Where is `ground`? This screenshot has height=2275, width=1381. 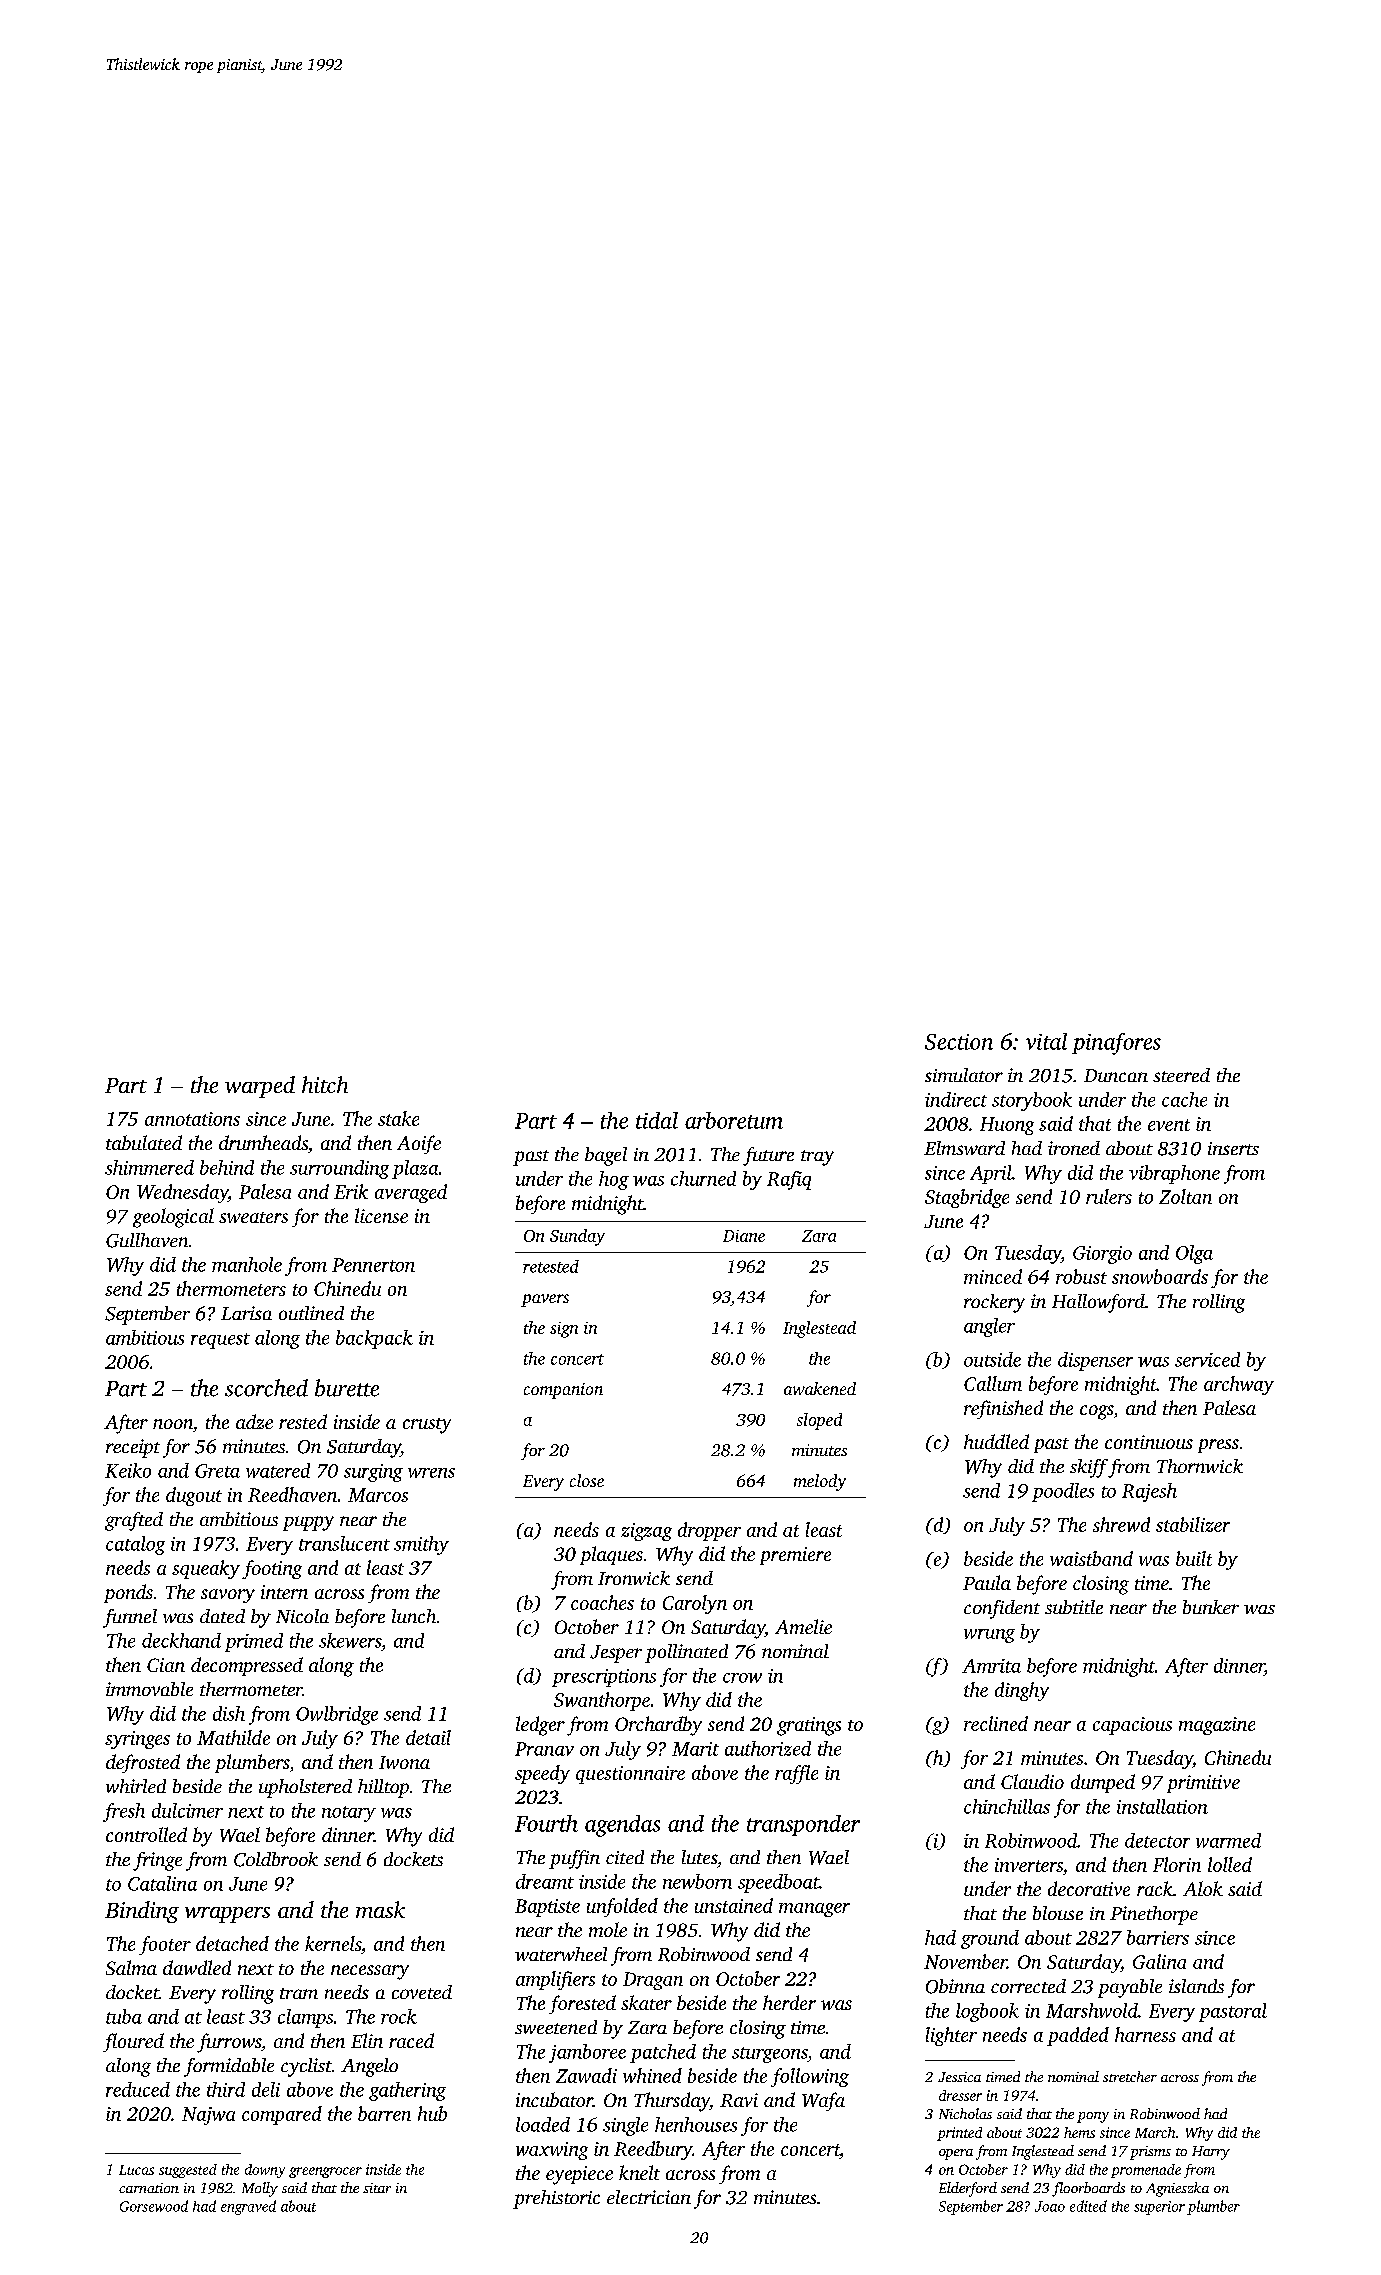 ground is located at coordinates (990, 1939).
